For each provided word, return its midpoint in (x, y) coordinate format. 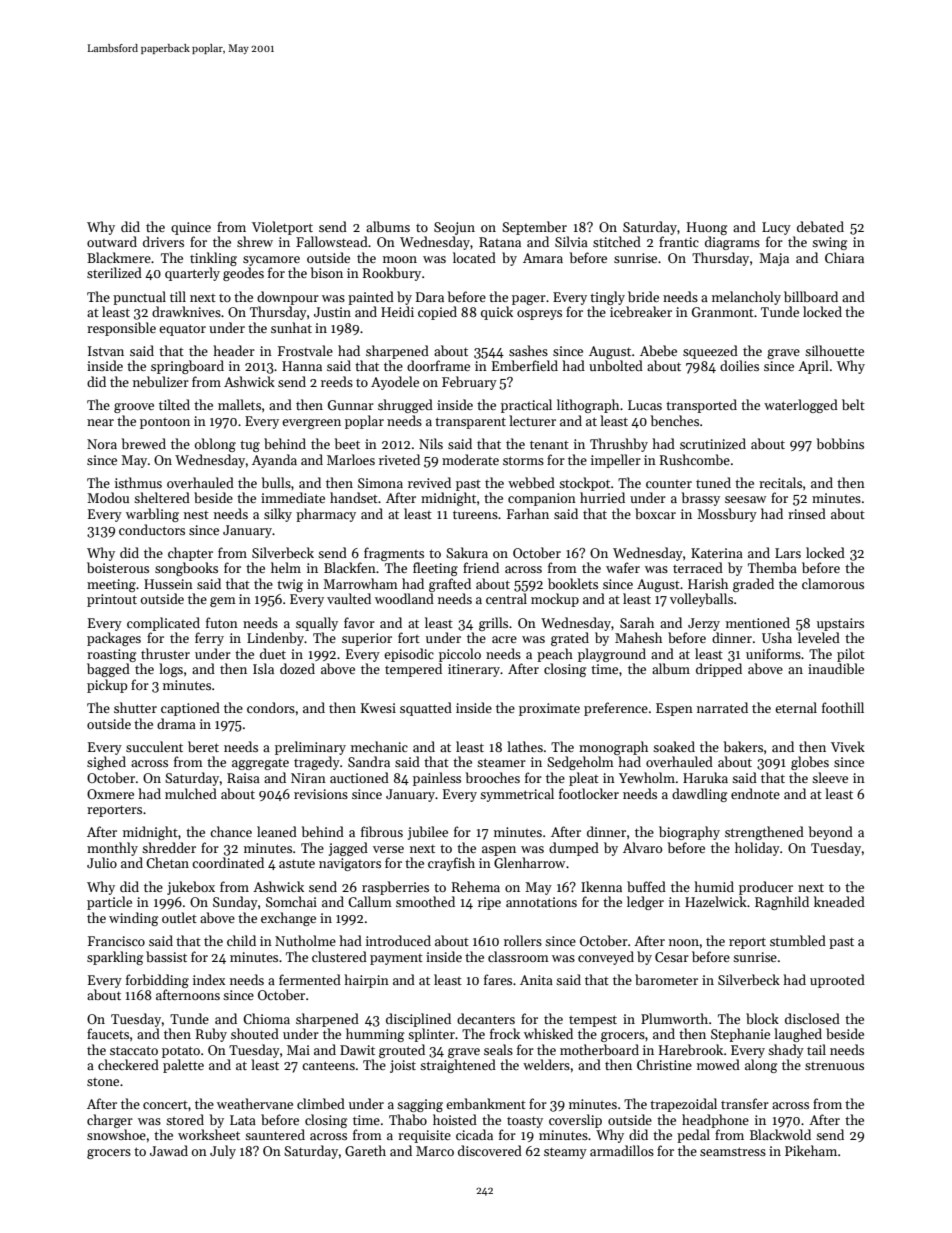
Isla (263, 668)
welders (546, 1064)
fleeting (435, 569)
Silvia (571, 241)
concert (165, 1105)
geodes (243, 274)
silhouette (834, 350)
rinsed (807, 513)
